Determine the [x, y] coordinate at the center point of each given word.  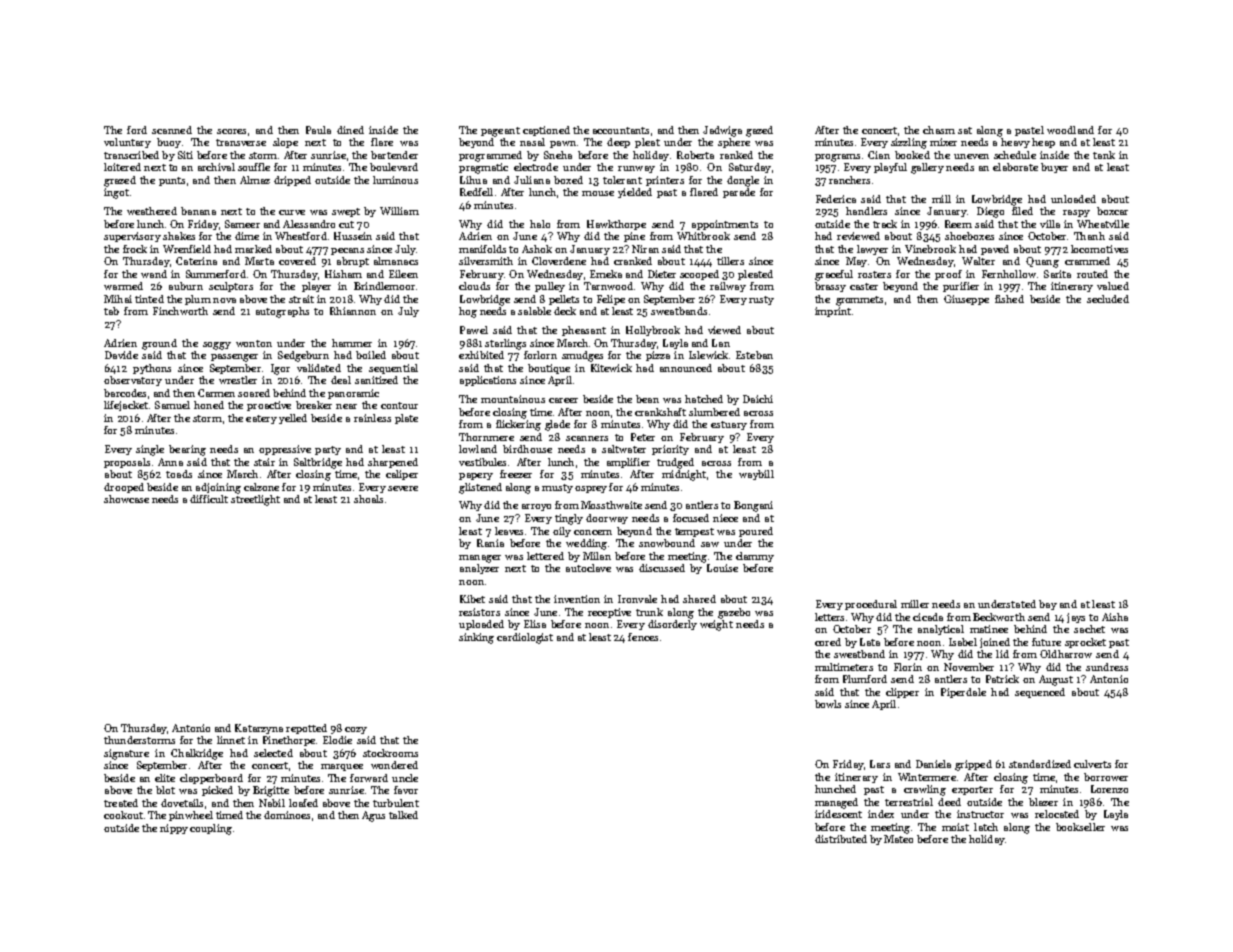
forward [369, 778]
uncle [405, 778]
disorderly [672, 625]
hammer [352, 343]
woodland [1070, 130]
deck [565, 311]
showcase [126, 499]
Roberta [695, 155]
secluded [1108, 299]
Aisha [1115, 617]
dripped [292, 181]
